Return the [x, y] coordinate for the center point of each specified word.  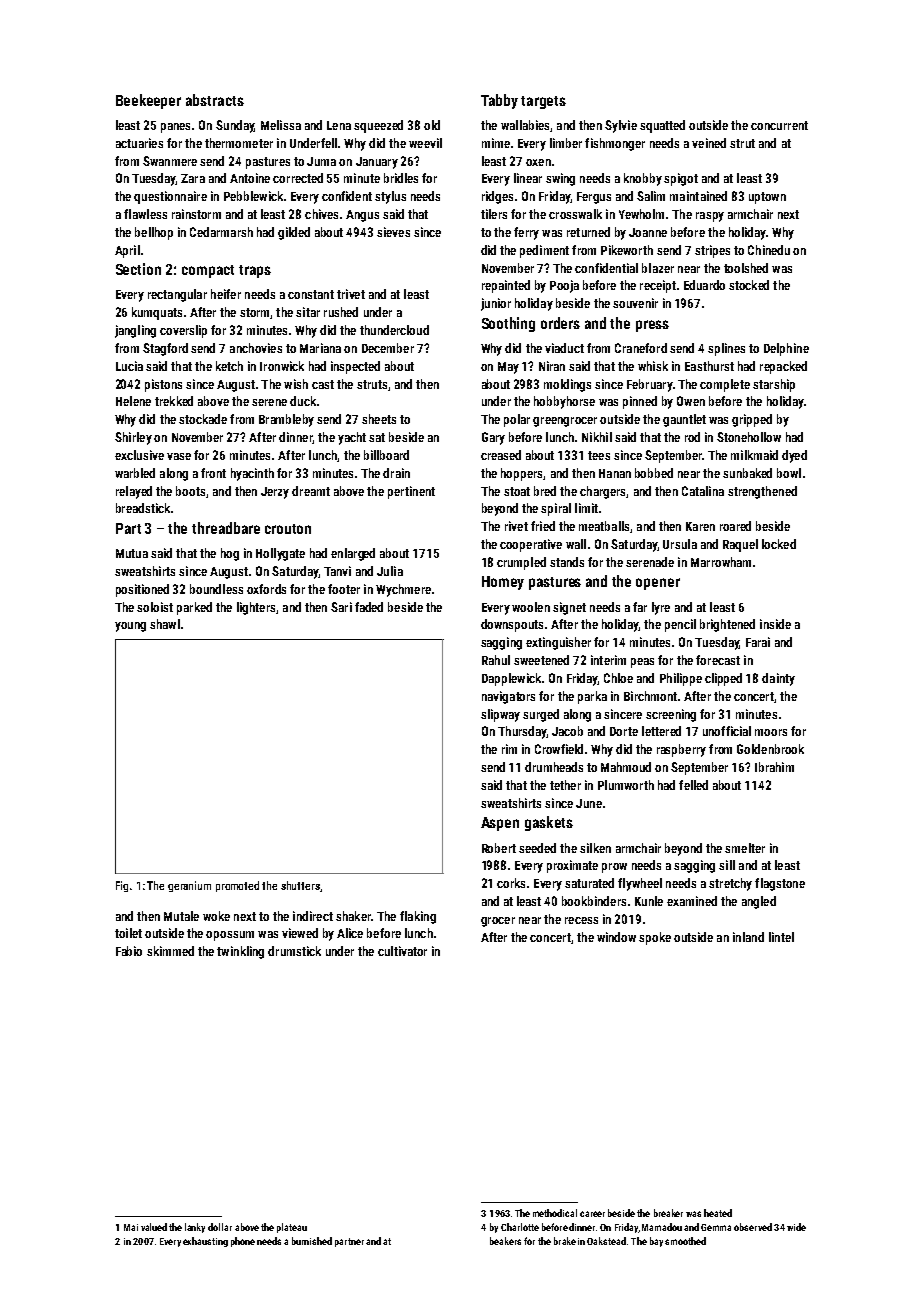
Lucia [129, 366]
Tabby [499, 101]
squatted [662, 126]
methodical [555, 1213]
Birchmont [650, 696]
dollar [220, 1227]
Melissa [281, 125]
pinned [640, 402]
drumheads [554, 767]
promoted [237, 886]
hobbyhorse [564, 402]
